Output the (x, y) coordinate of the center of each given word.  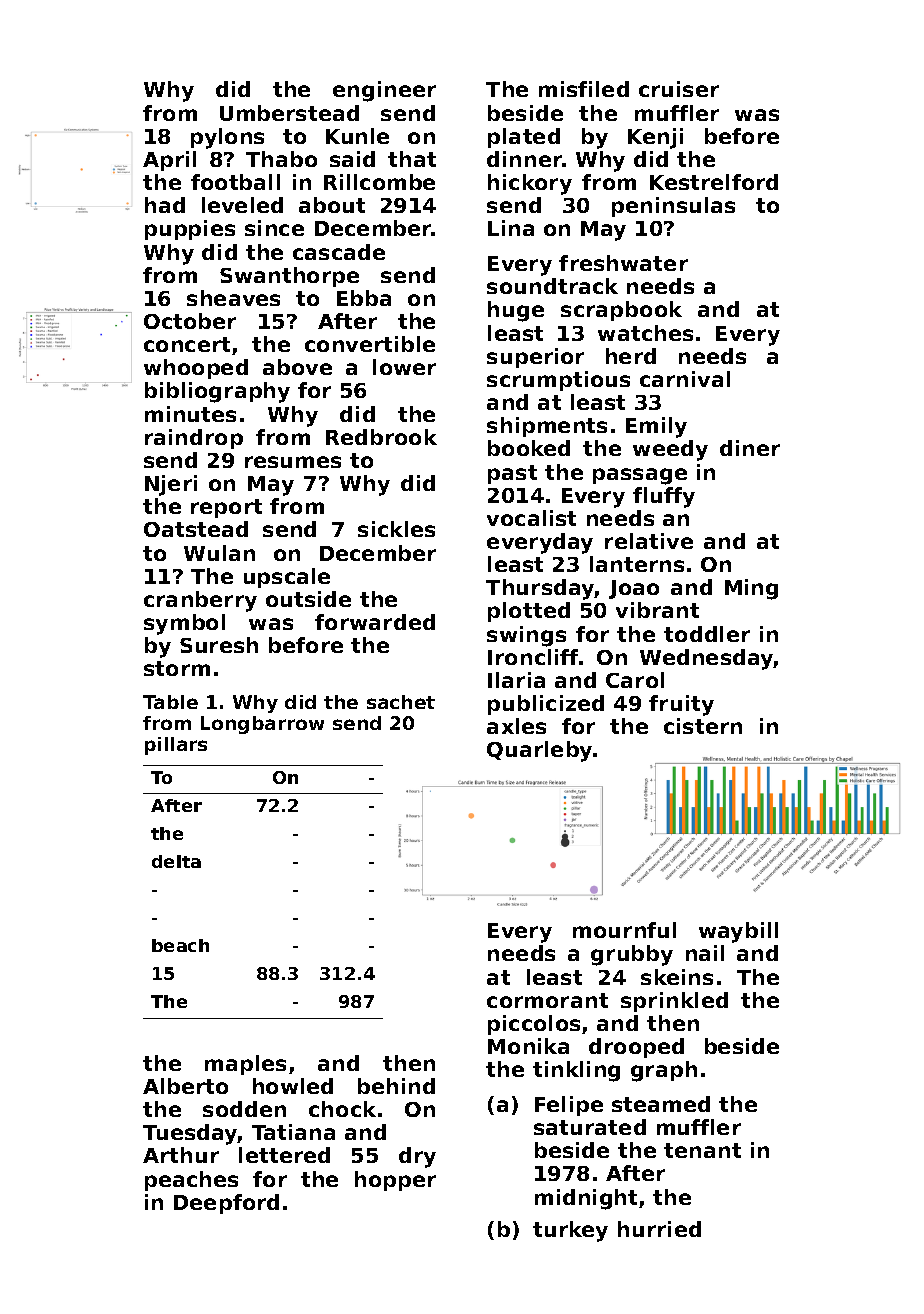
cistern (703, 726)
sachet (401, 702)
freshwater (623, 263)
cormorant (547, 1000)
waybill (738, 932)
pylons (227, 138)
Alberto (185, 1086)
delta (176, 861)
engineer (384, 91)
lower (404, 367)
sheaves (233, 298)
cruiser (679, 89)
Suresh (219, 645)
